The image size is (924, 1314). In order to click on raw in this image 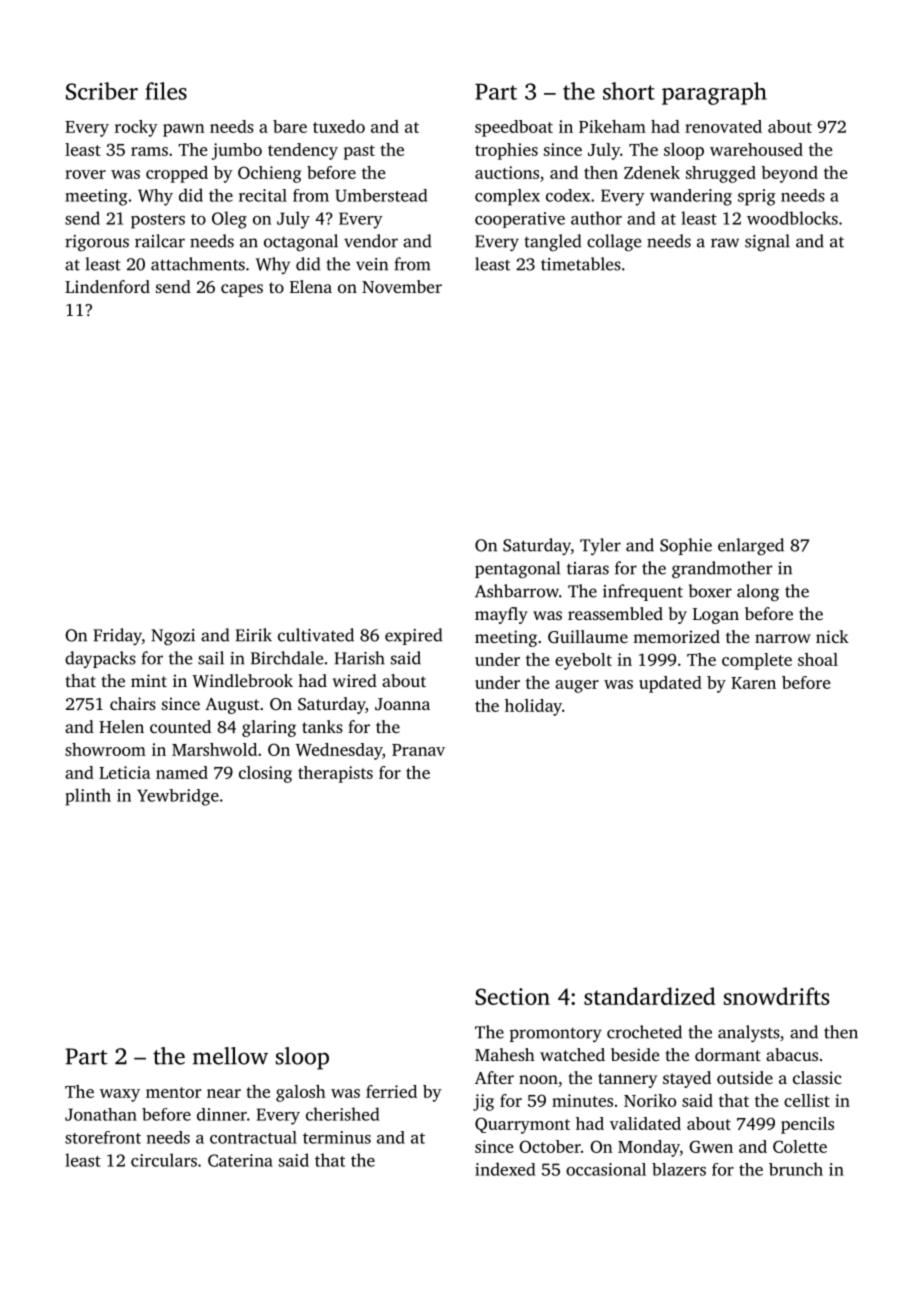, I will do `click(725, 243)`.
